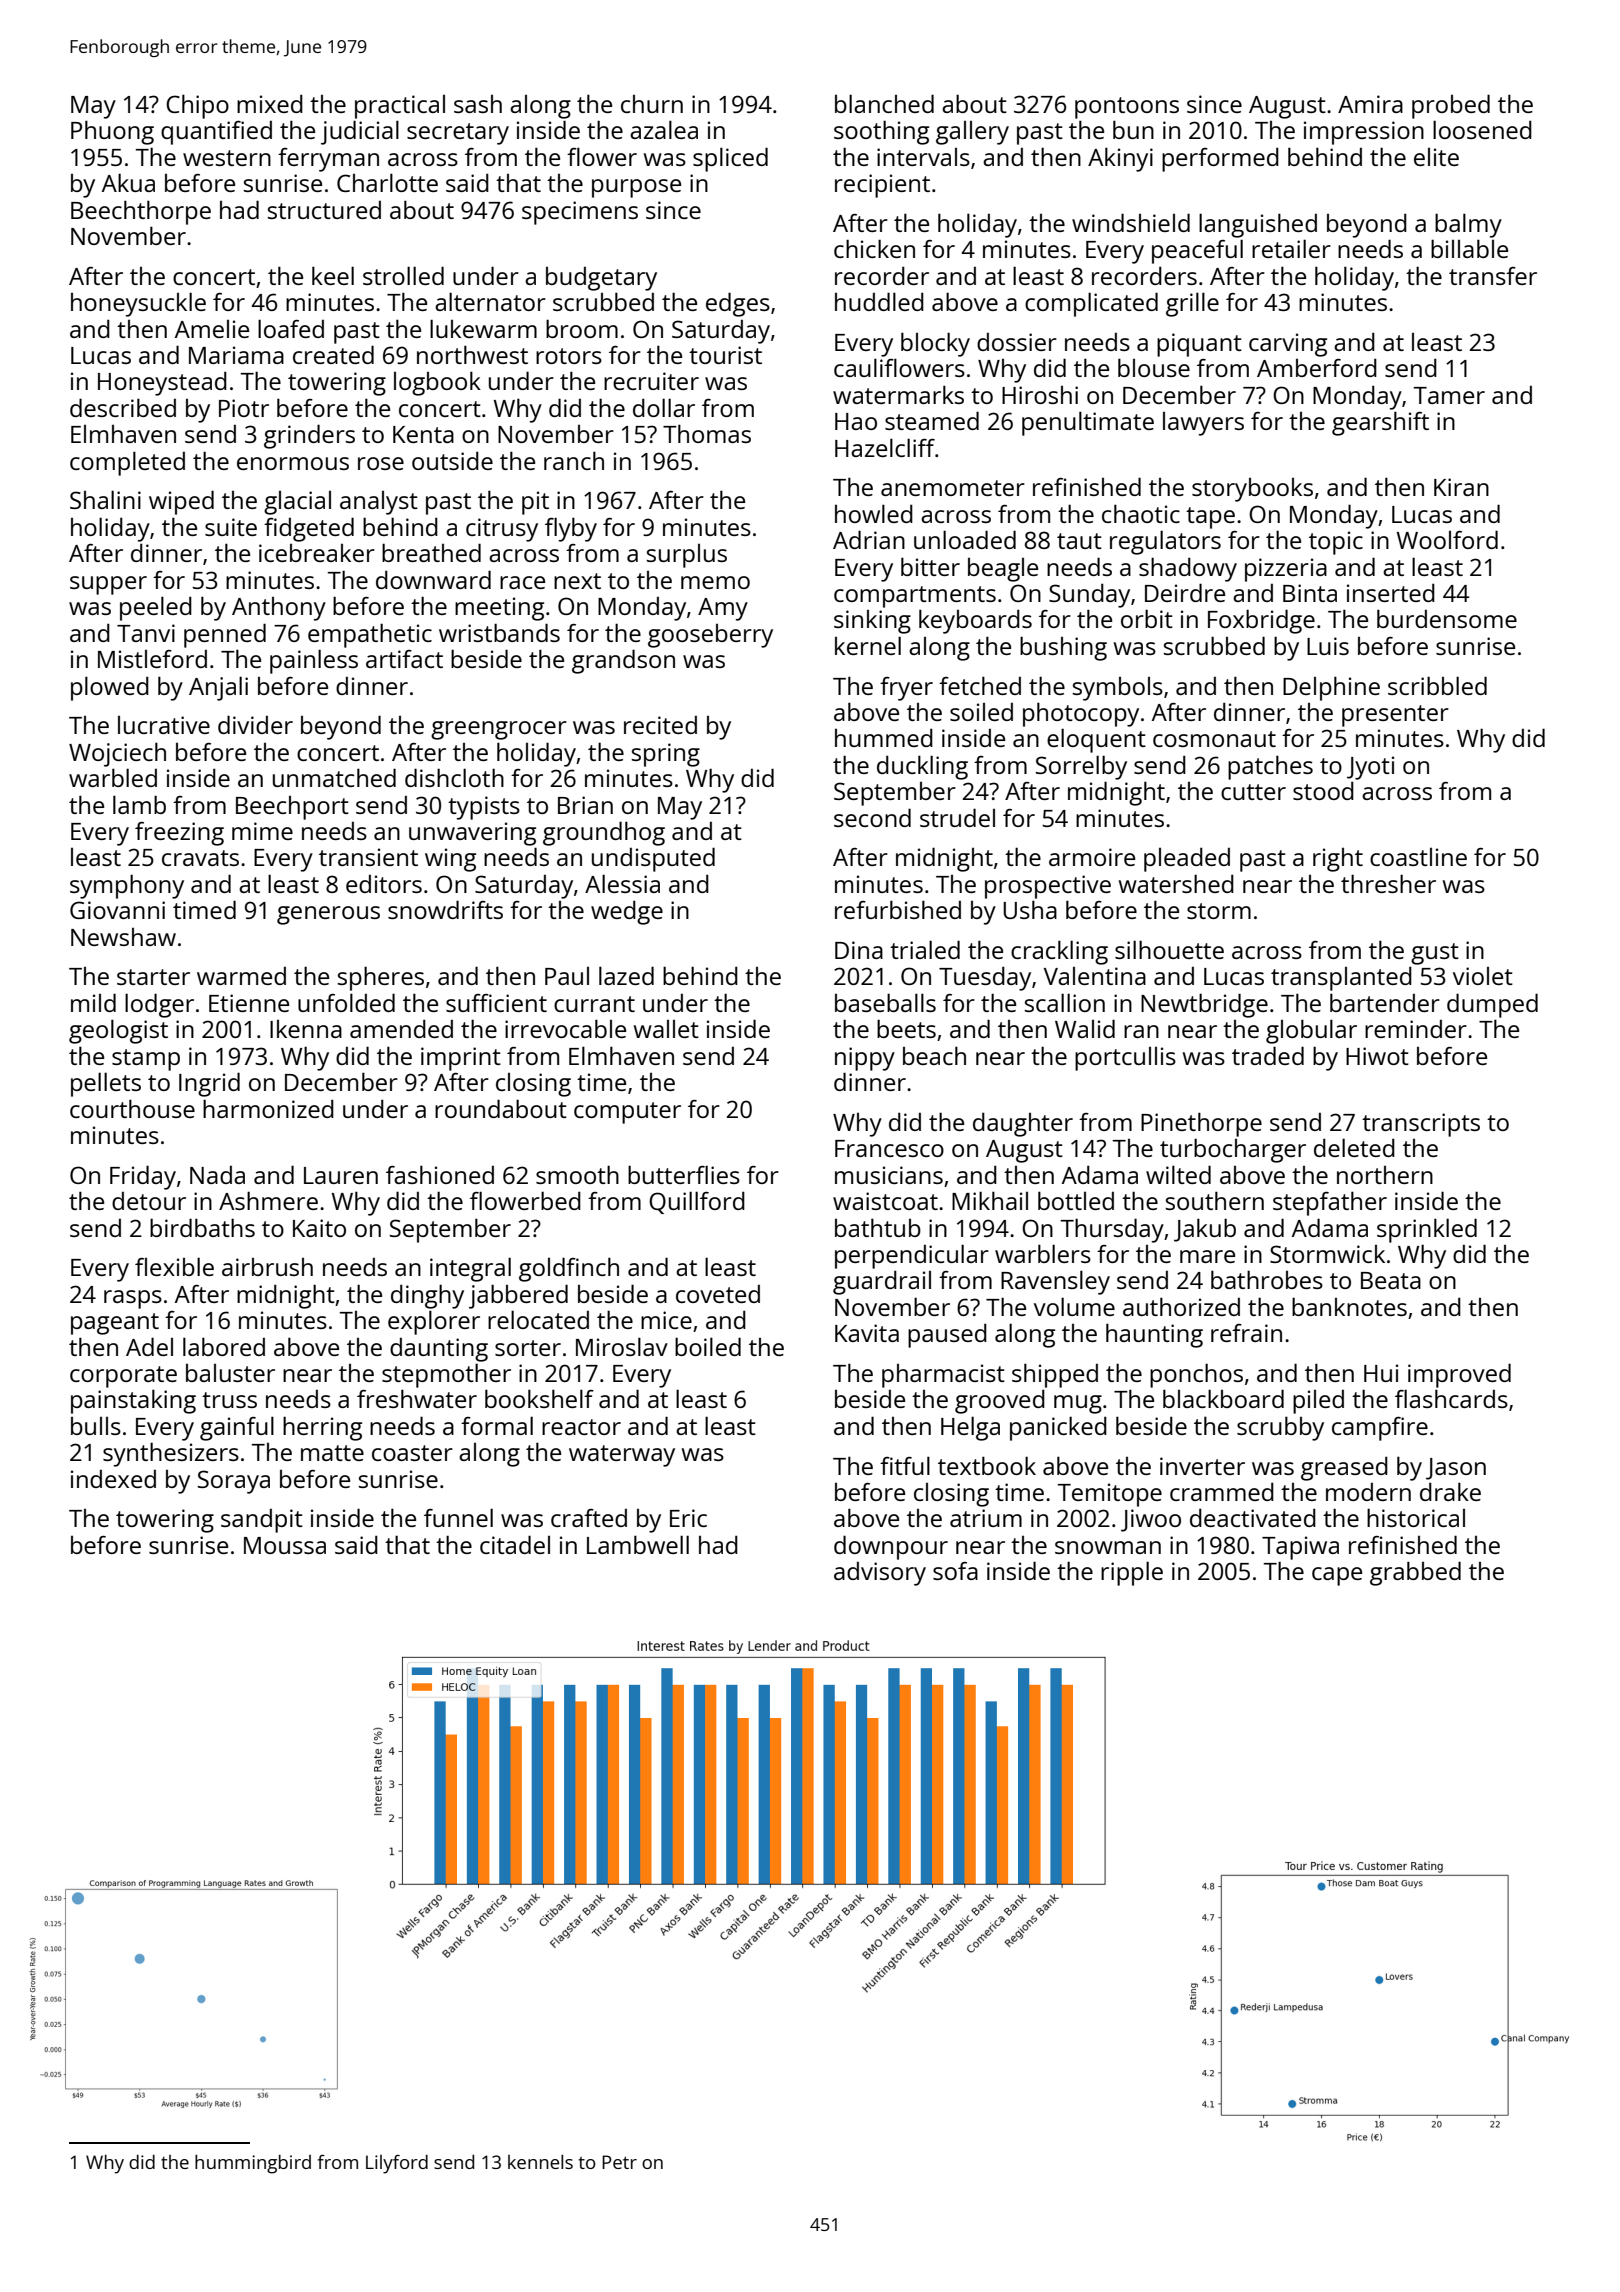  Describe the element at coordinates (1131, 222) in the screenshot. I see `windshield` at that location.
